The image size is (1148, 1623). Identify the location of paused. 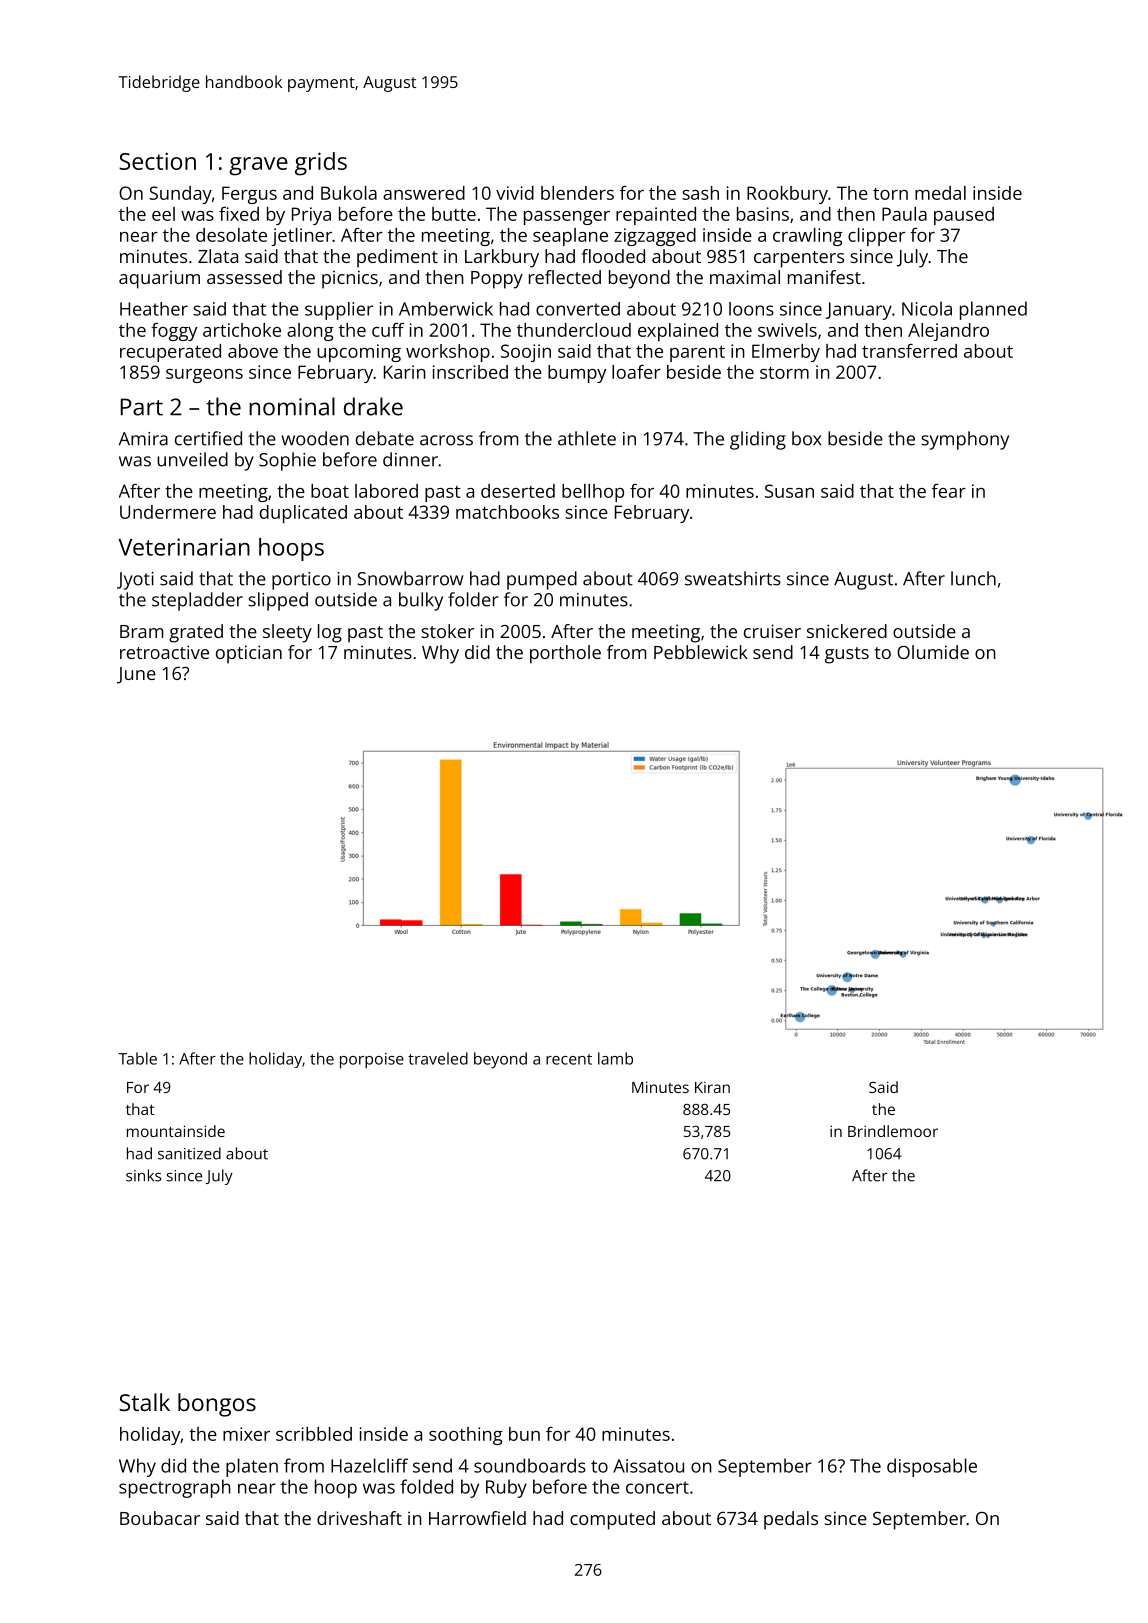
(964, 216).
